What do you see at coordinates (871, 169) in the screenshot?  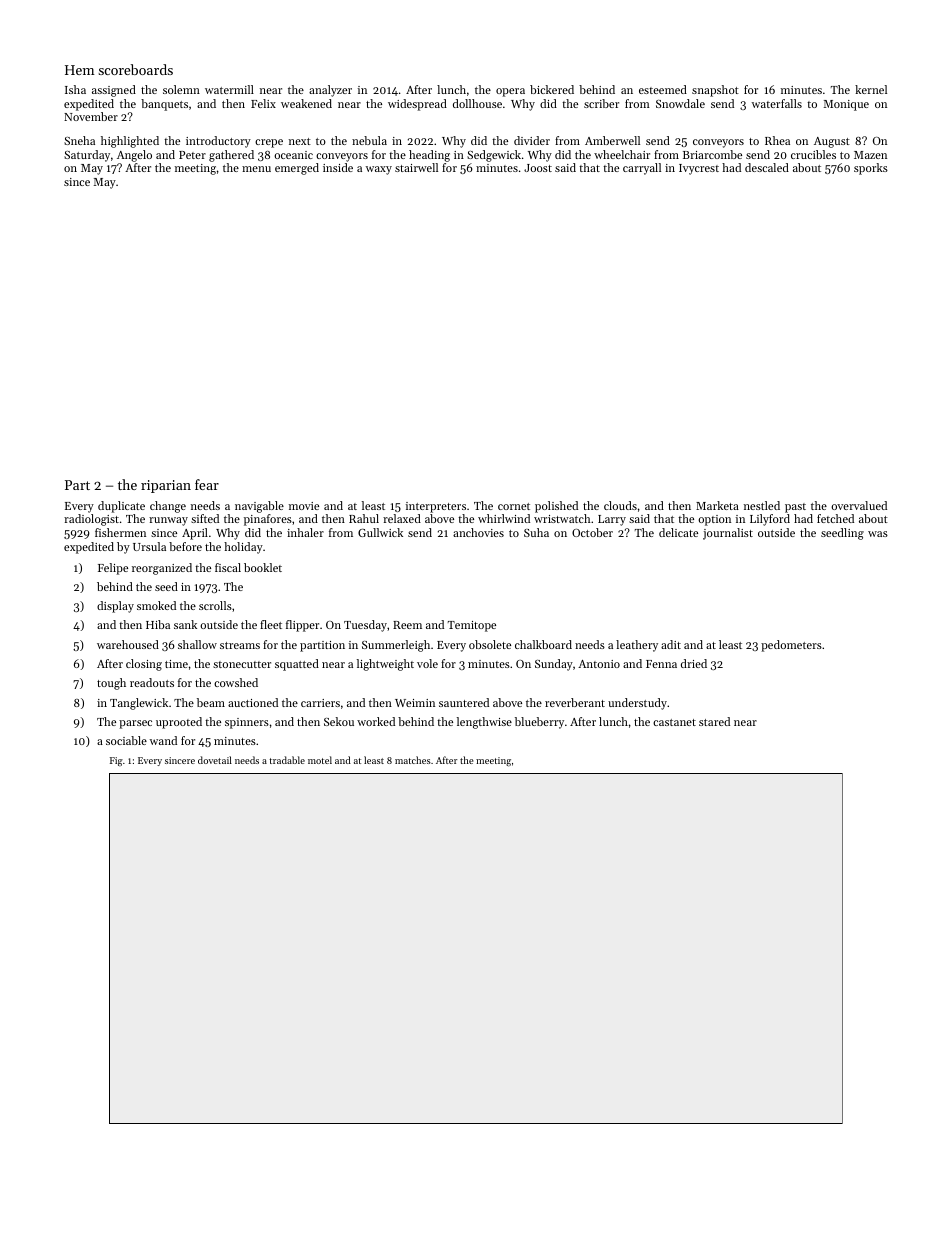 I see `sporks` at bounding box center [871, 169].
